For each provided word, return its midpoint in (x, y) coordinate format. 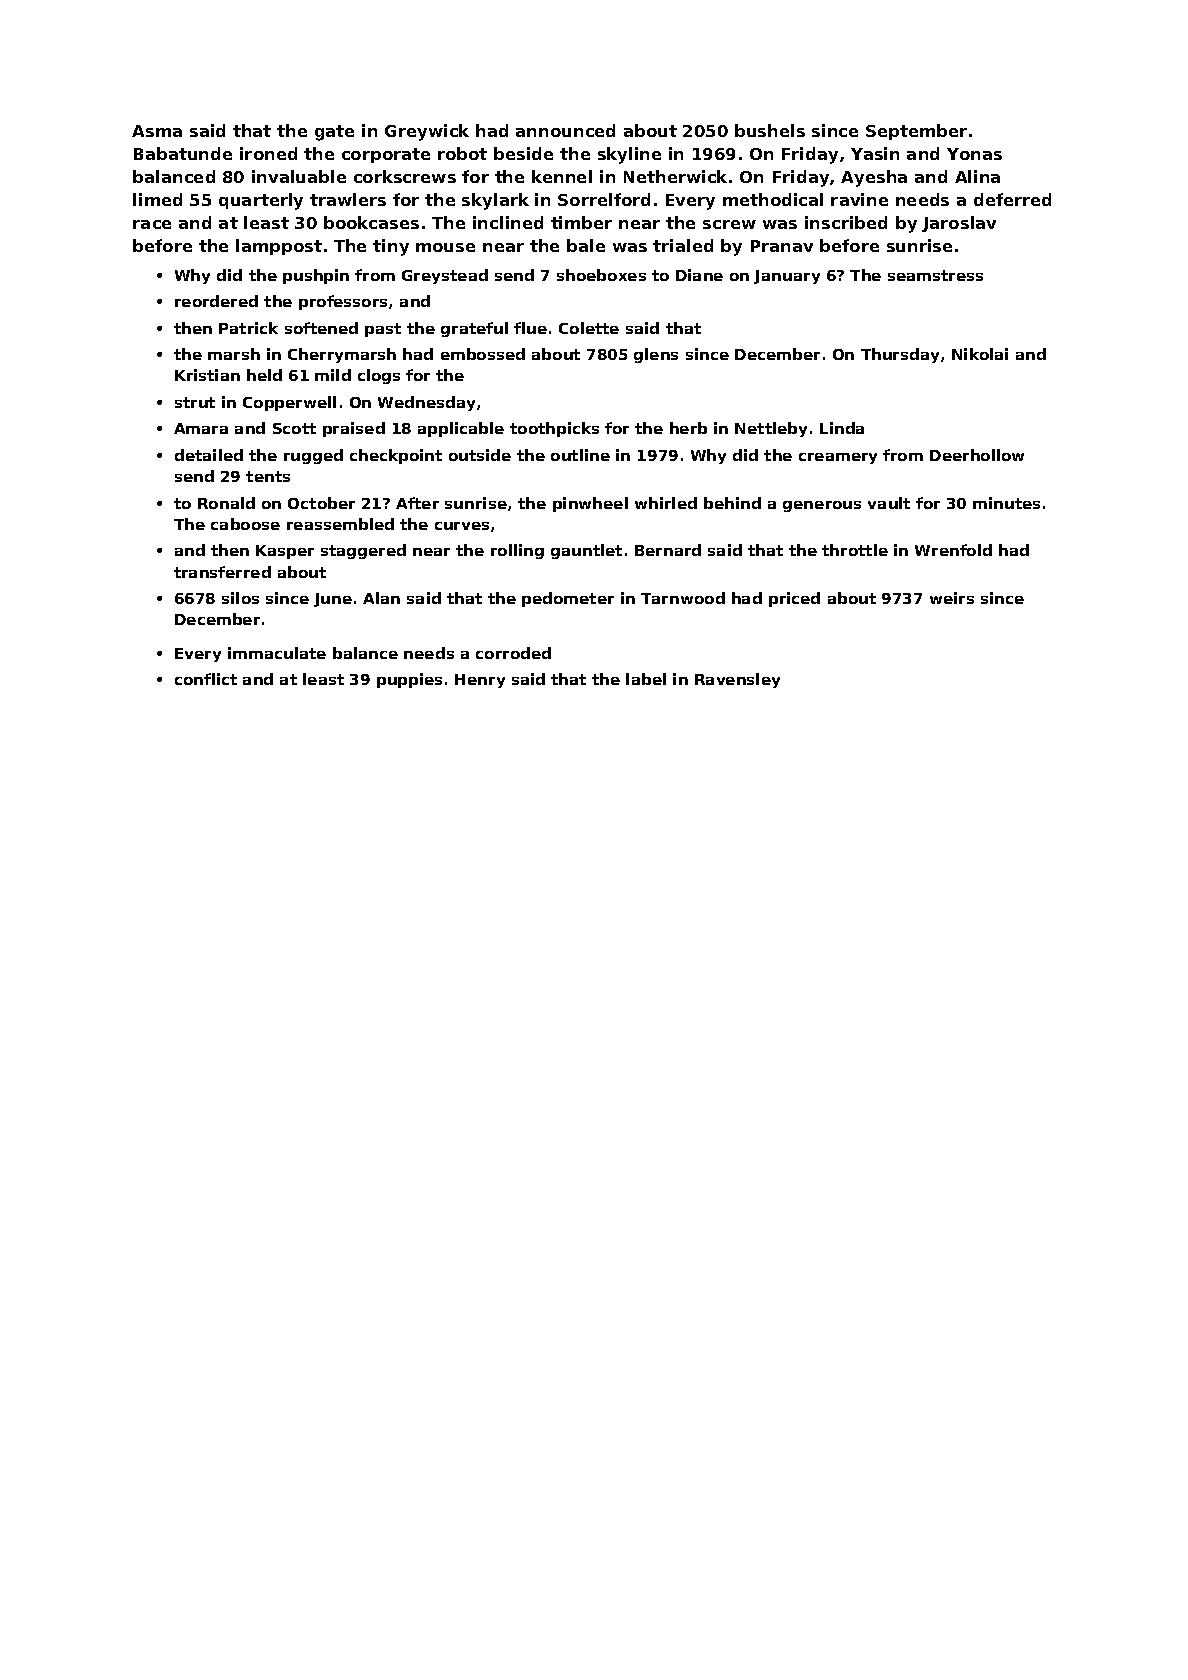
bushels (770, 130)
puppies (409, 680)
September (916, 132)
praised (354, 429)
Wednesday (426, 403)
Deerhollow (977, 455)
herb (688, 428)
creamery (838, 458)
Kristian (207, 375)
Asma (157, 131)
